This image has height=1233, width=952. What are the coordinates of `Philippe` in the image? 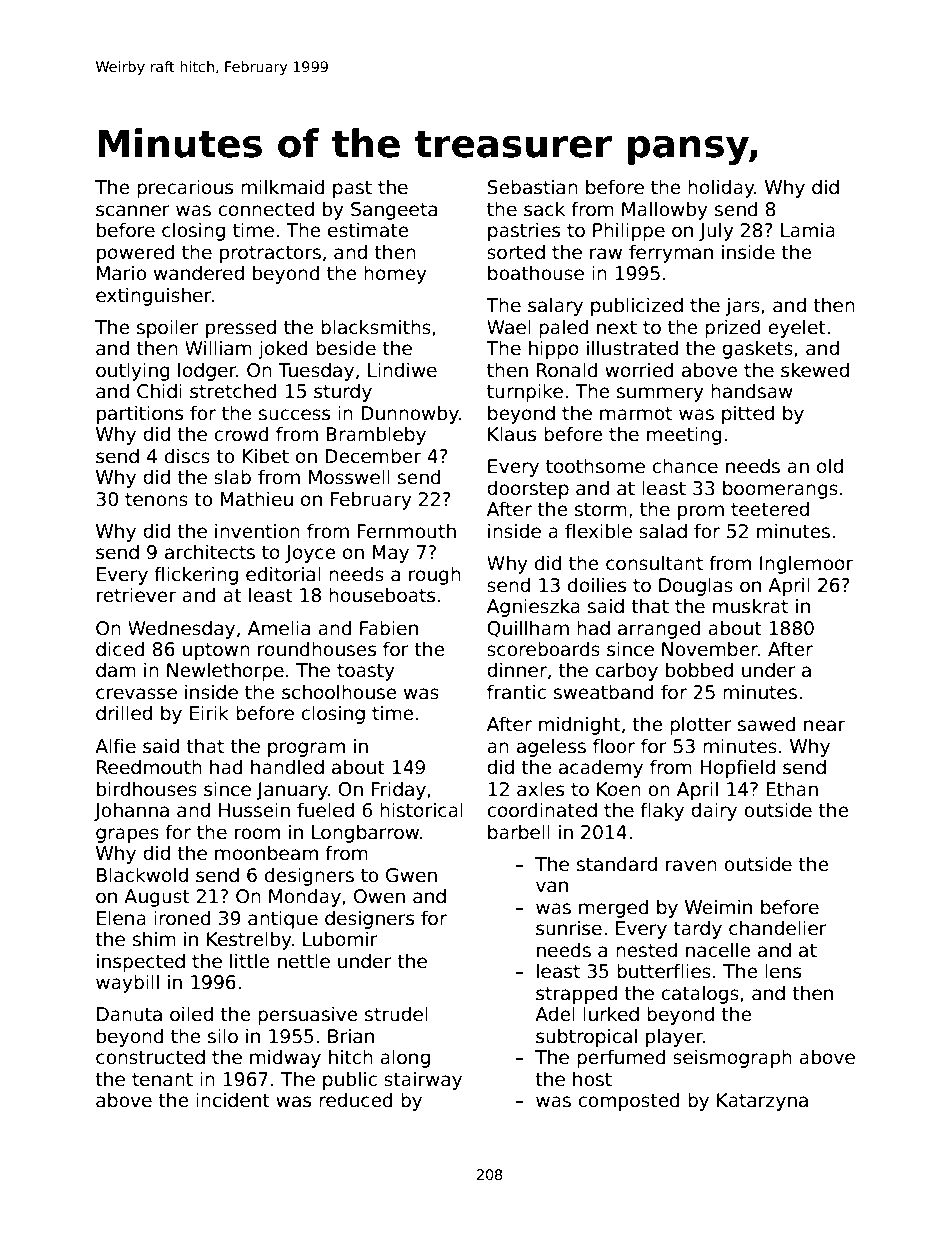 It's located at (629, 231).
